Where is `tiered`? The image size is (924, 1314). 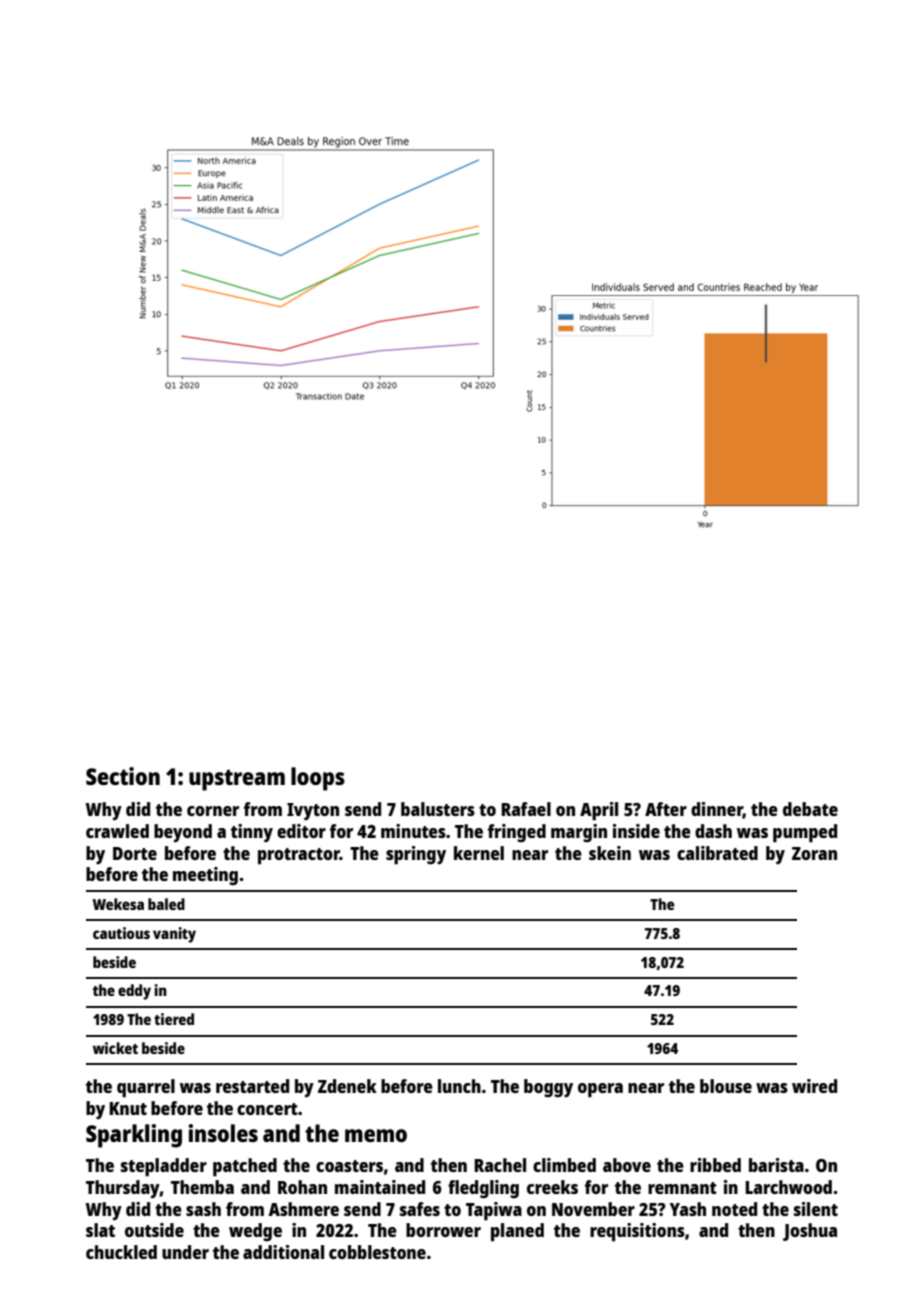
tiered is located at coordinates (174, 1019).
